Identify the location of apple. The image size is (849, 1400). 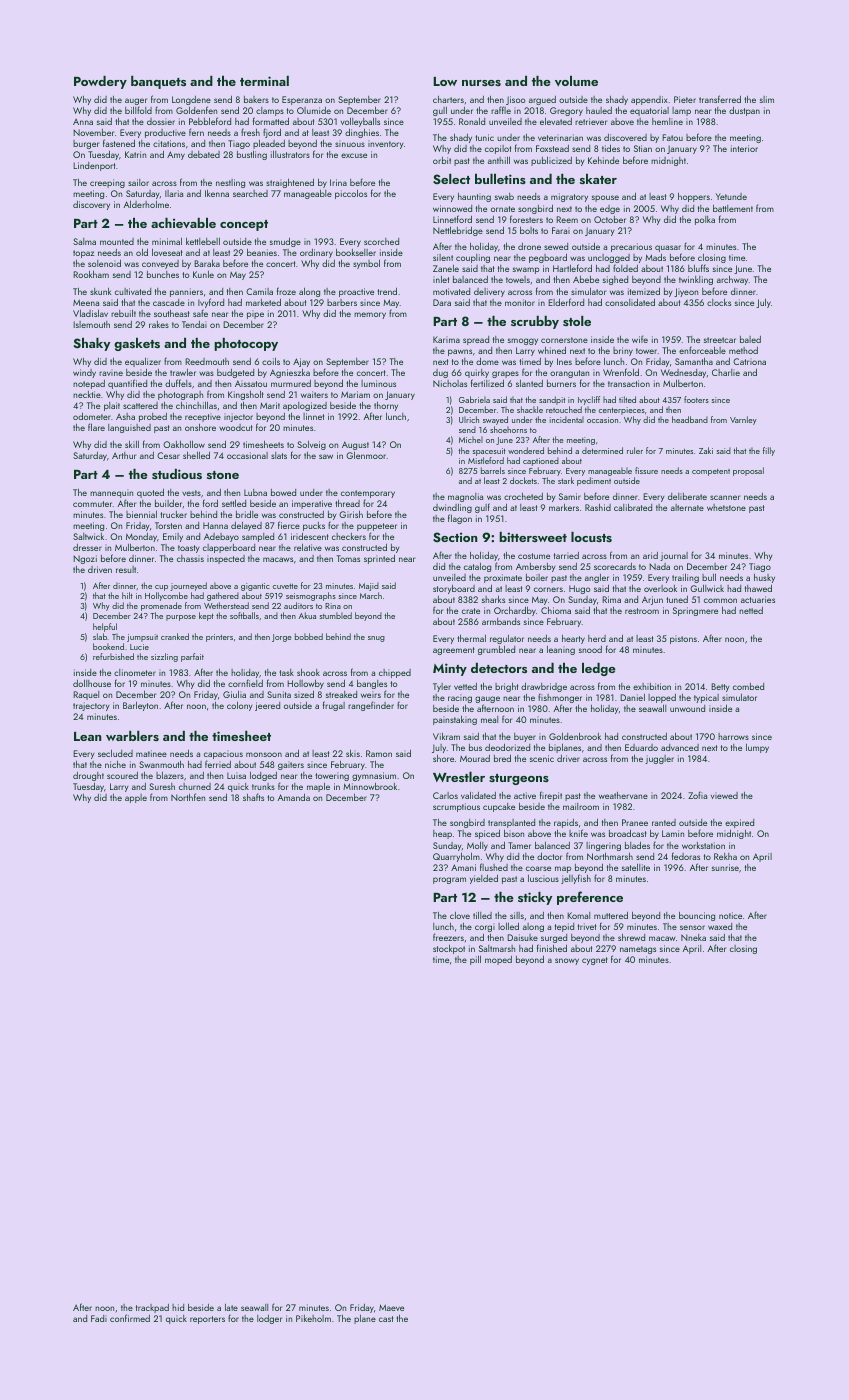
(136, 798).
